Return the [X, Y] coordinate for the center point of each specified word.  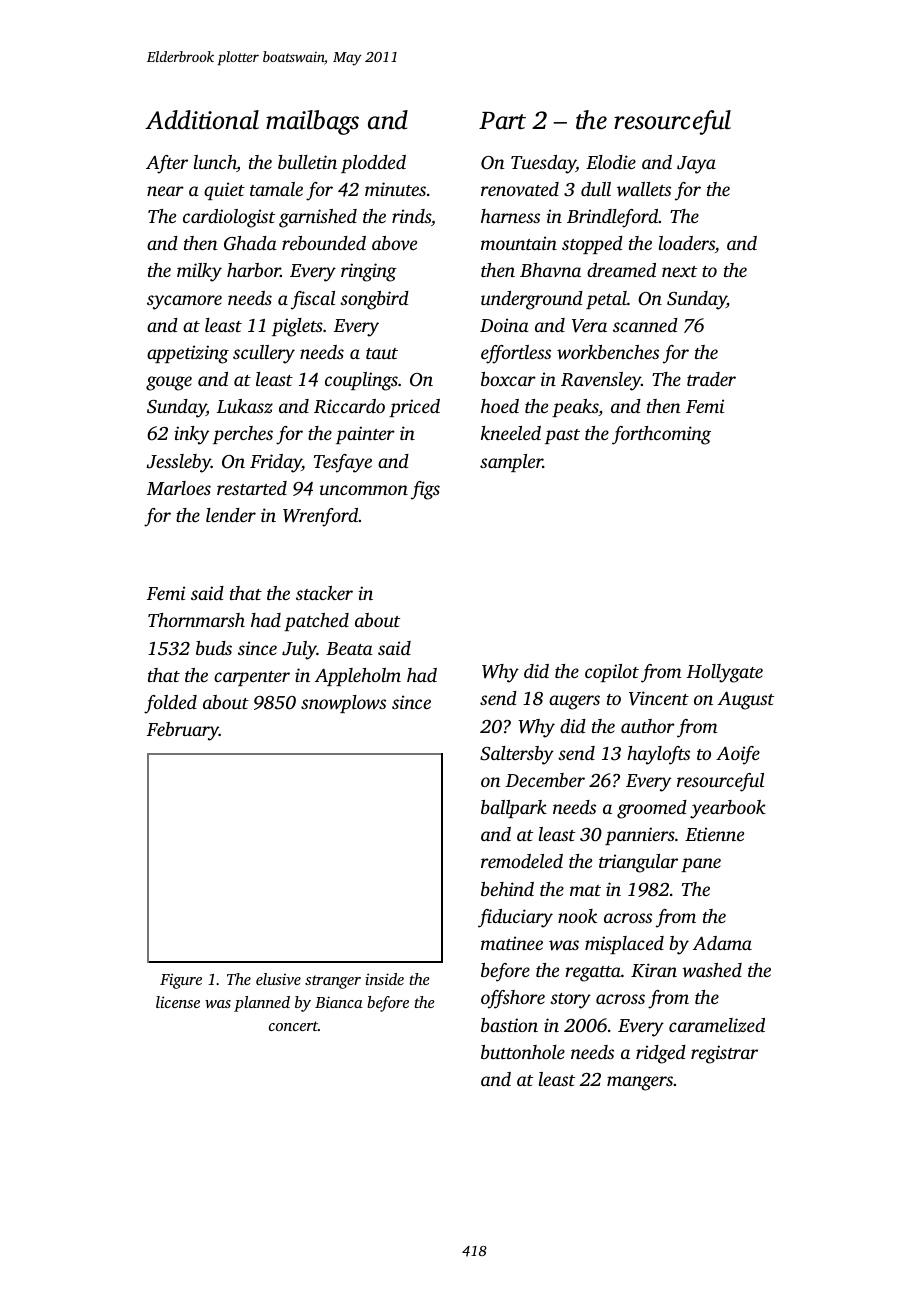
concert [293, 1026]
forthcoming [661, 435]
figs [425, 490]
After [167, 164]
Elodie [611, 162]
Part [502, 121]
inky [191, 435]
